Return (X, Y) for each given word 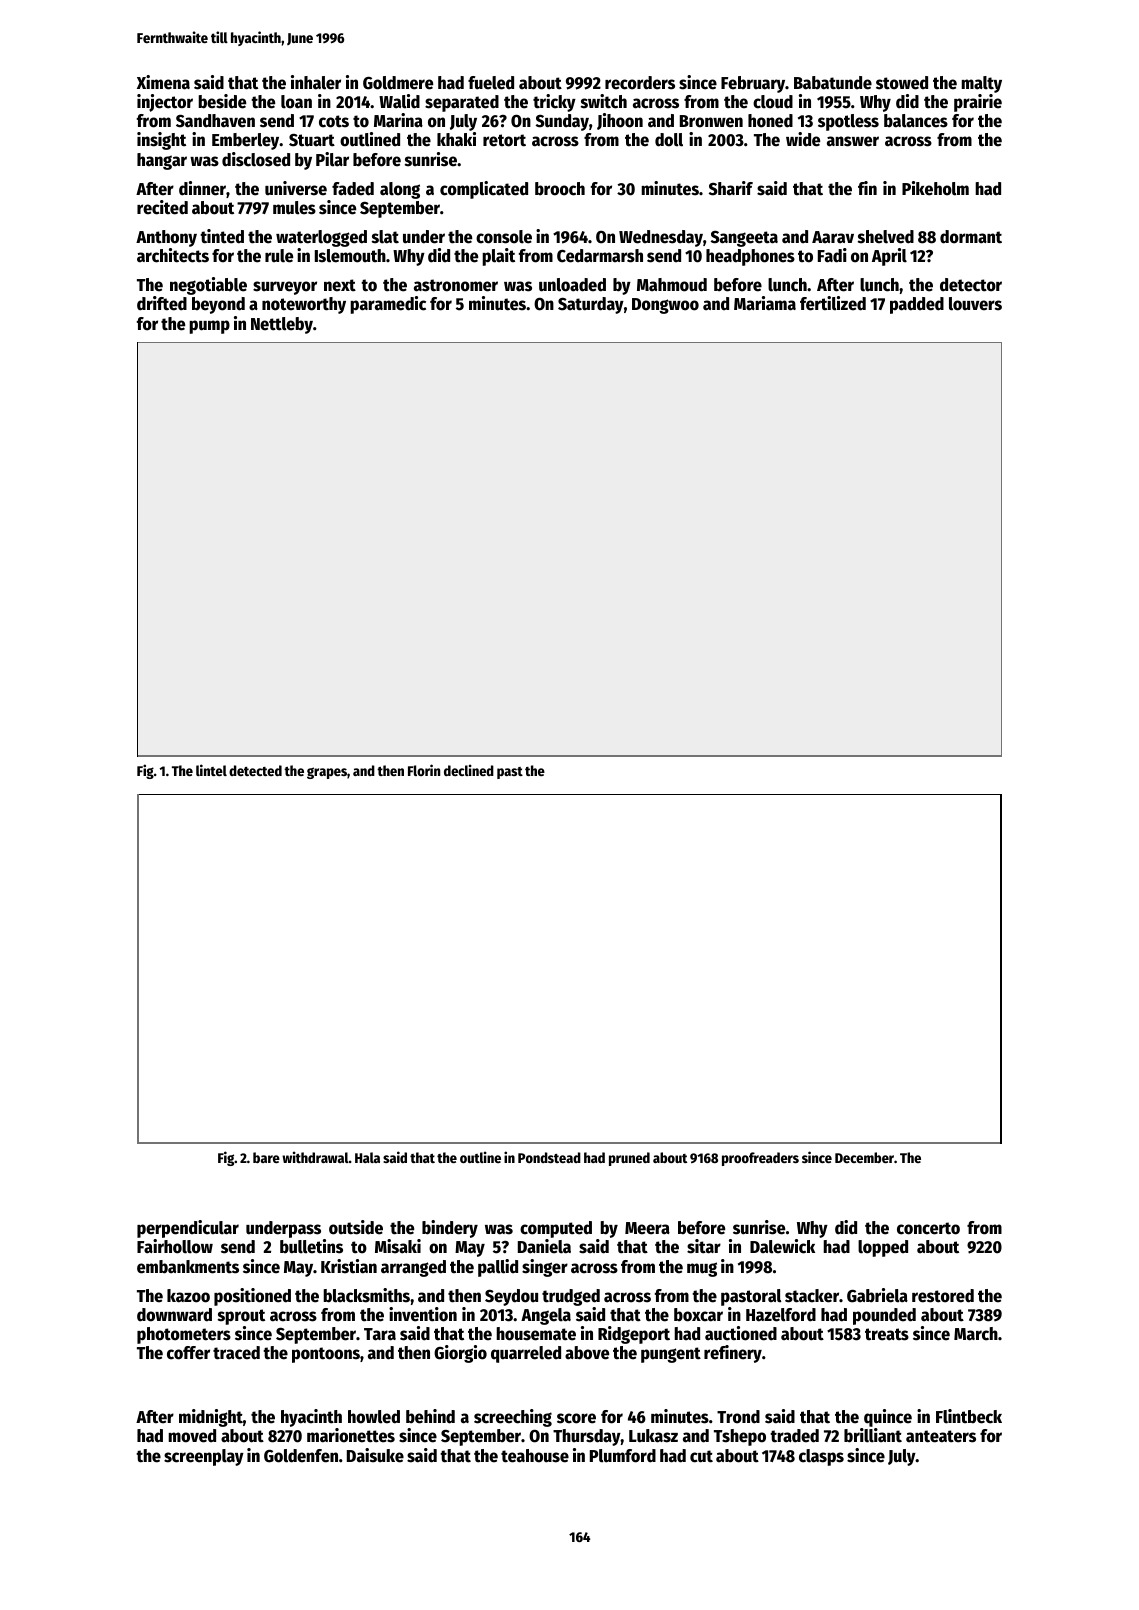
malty (981, 84)
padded (917, 305)
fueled (491, 83)
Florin (424, 770)
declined (469, 770)
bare (266, 1157)
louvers (975, 304)
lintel (211, 770)
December (864, 1157)
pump (209, 327)
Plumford (623, 1456)
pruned (629, 1159)
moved (192, 1436)
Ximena (163, 82)
